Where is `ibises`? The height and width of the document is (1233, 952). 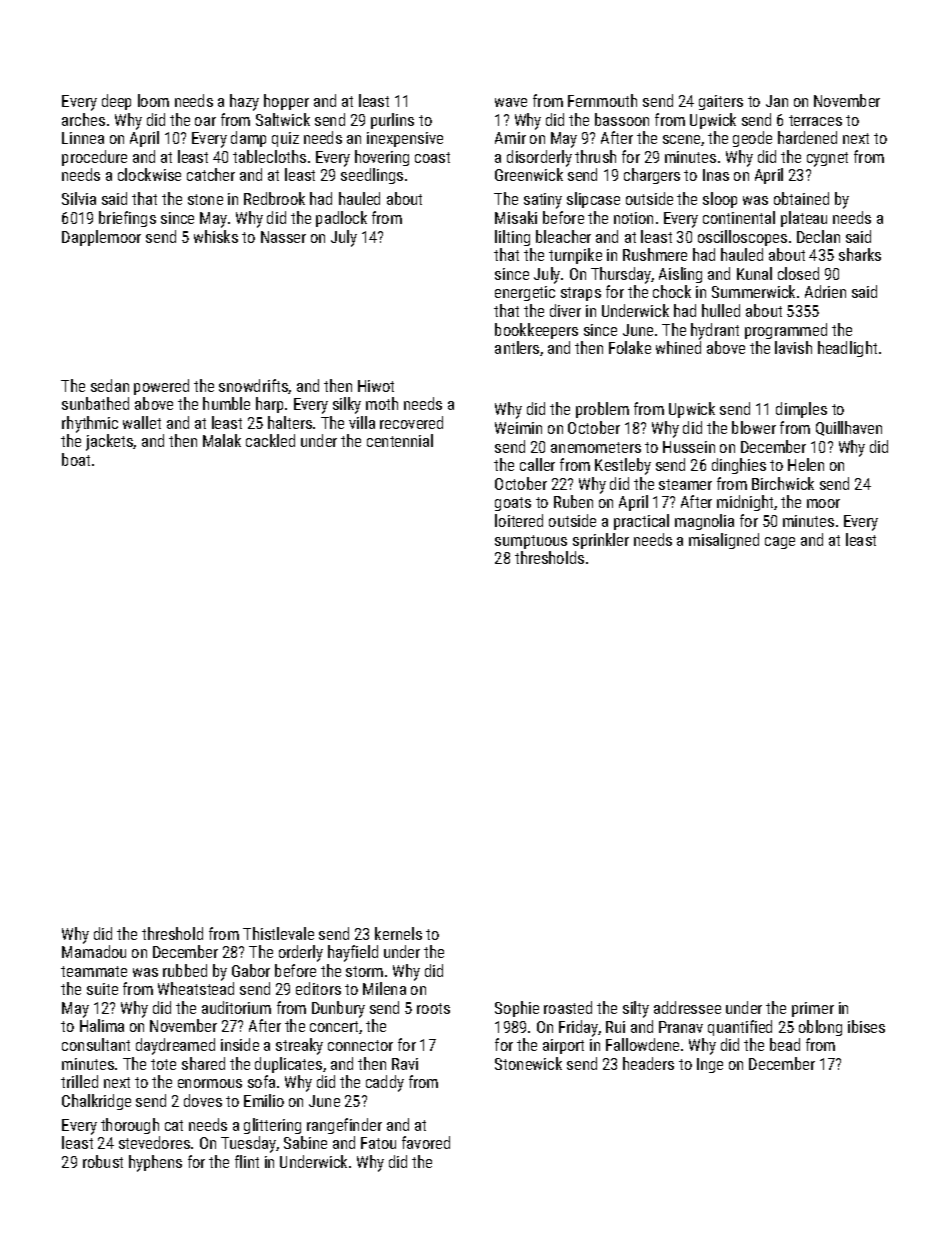 ibises is located at coordinates (866, 1026).
